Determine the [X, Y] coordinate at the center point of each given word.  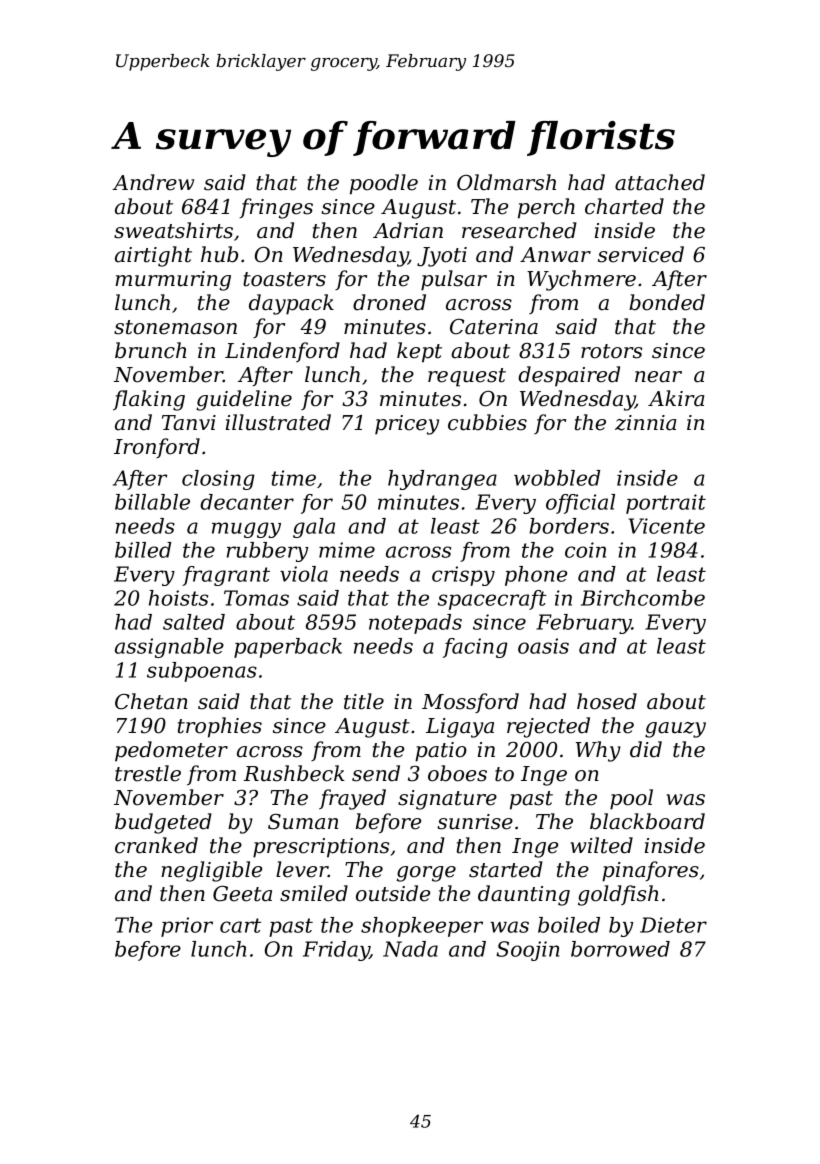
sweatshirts [173, 230]
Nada [410, 949]
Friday [336, 951]
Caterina [494, 327]
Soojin [527, 951]
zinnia [645, 423]
